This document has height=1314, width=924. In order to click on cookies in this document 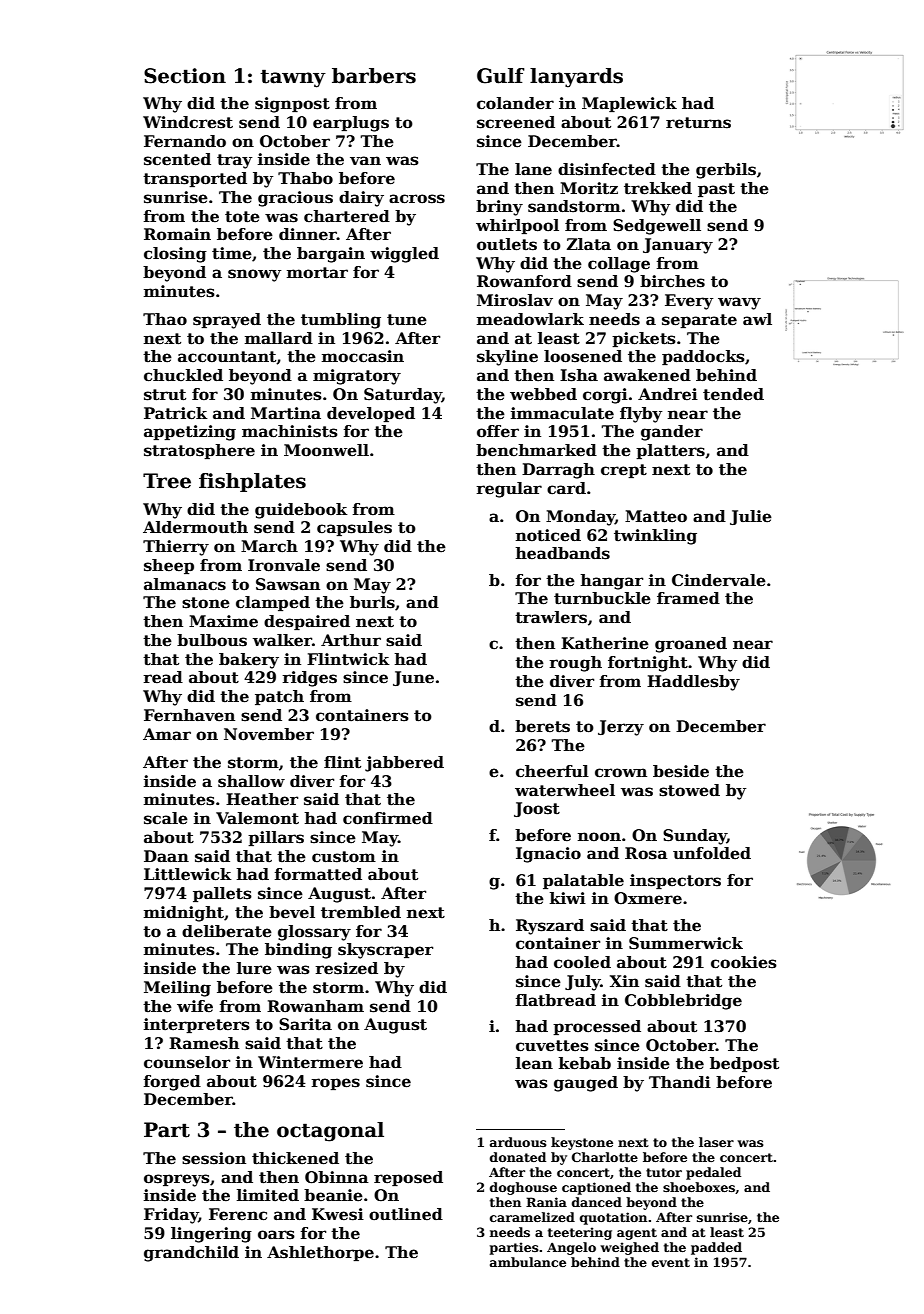, I will do `click(744, 962)`.
